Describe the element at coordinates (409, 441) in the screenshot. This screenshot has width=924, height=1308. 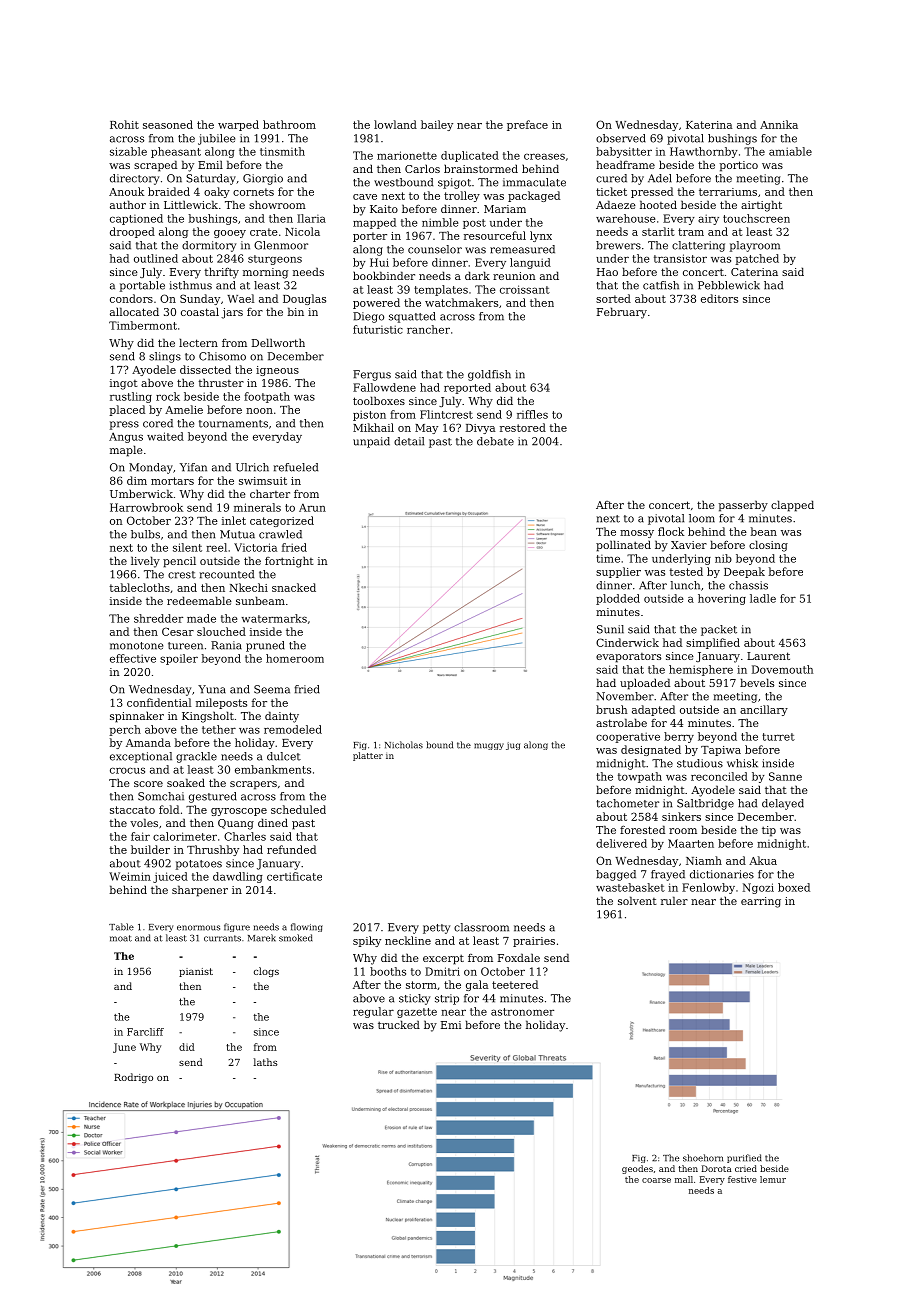
I see `detail` at that location.
